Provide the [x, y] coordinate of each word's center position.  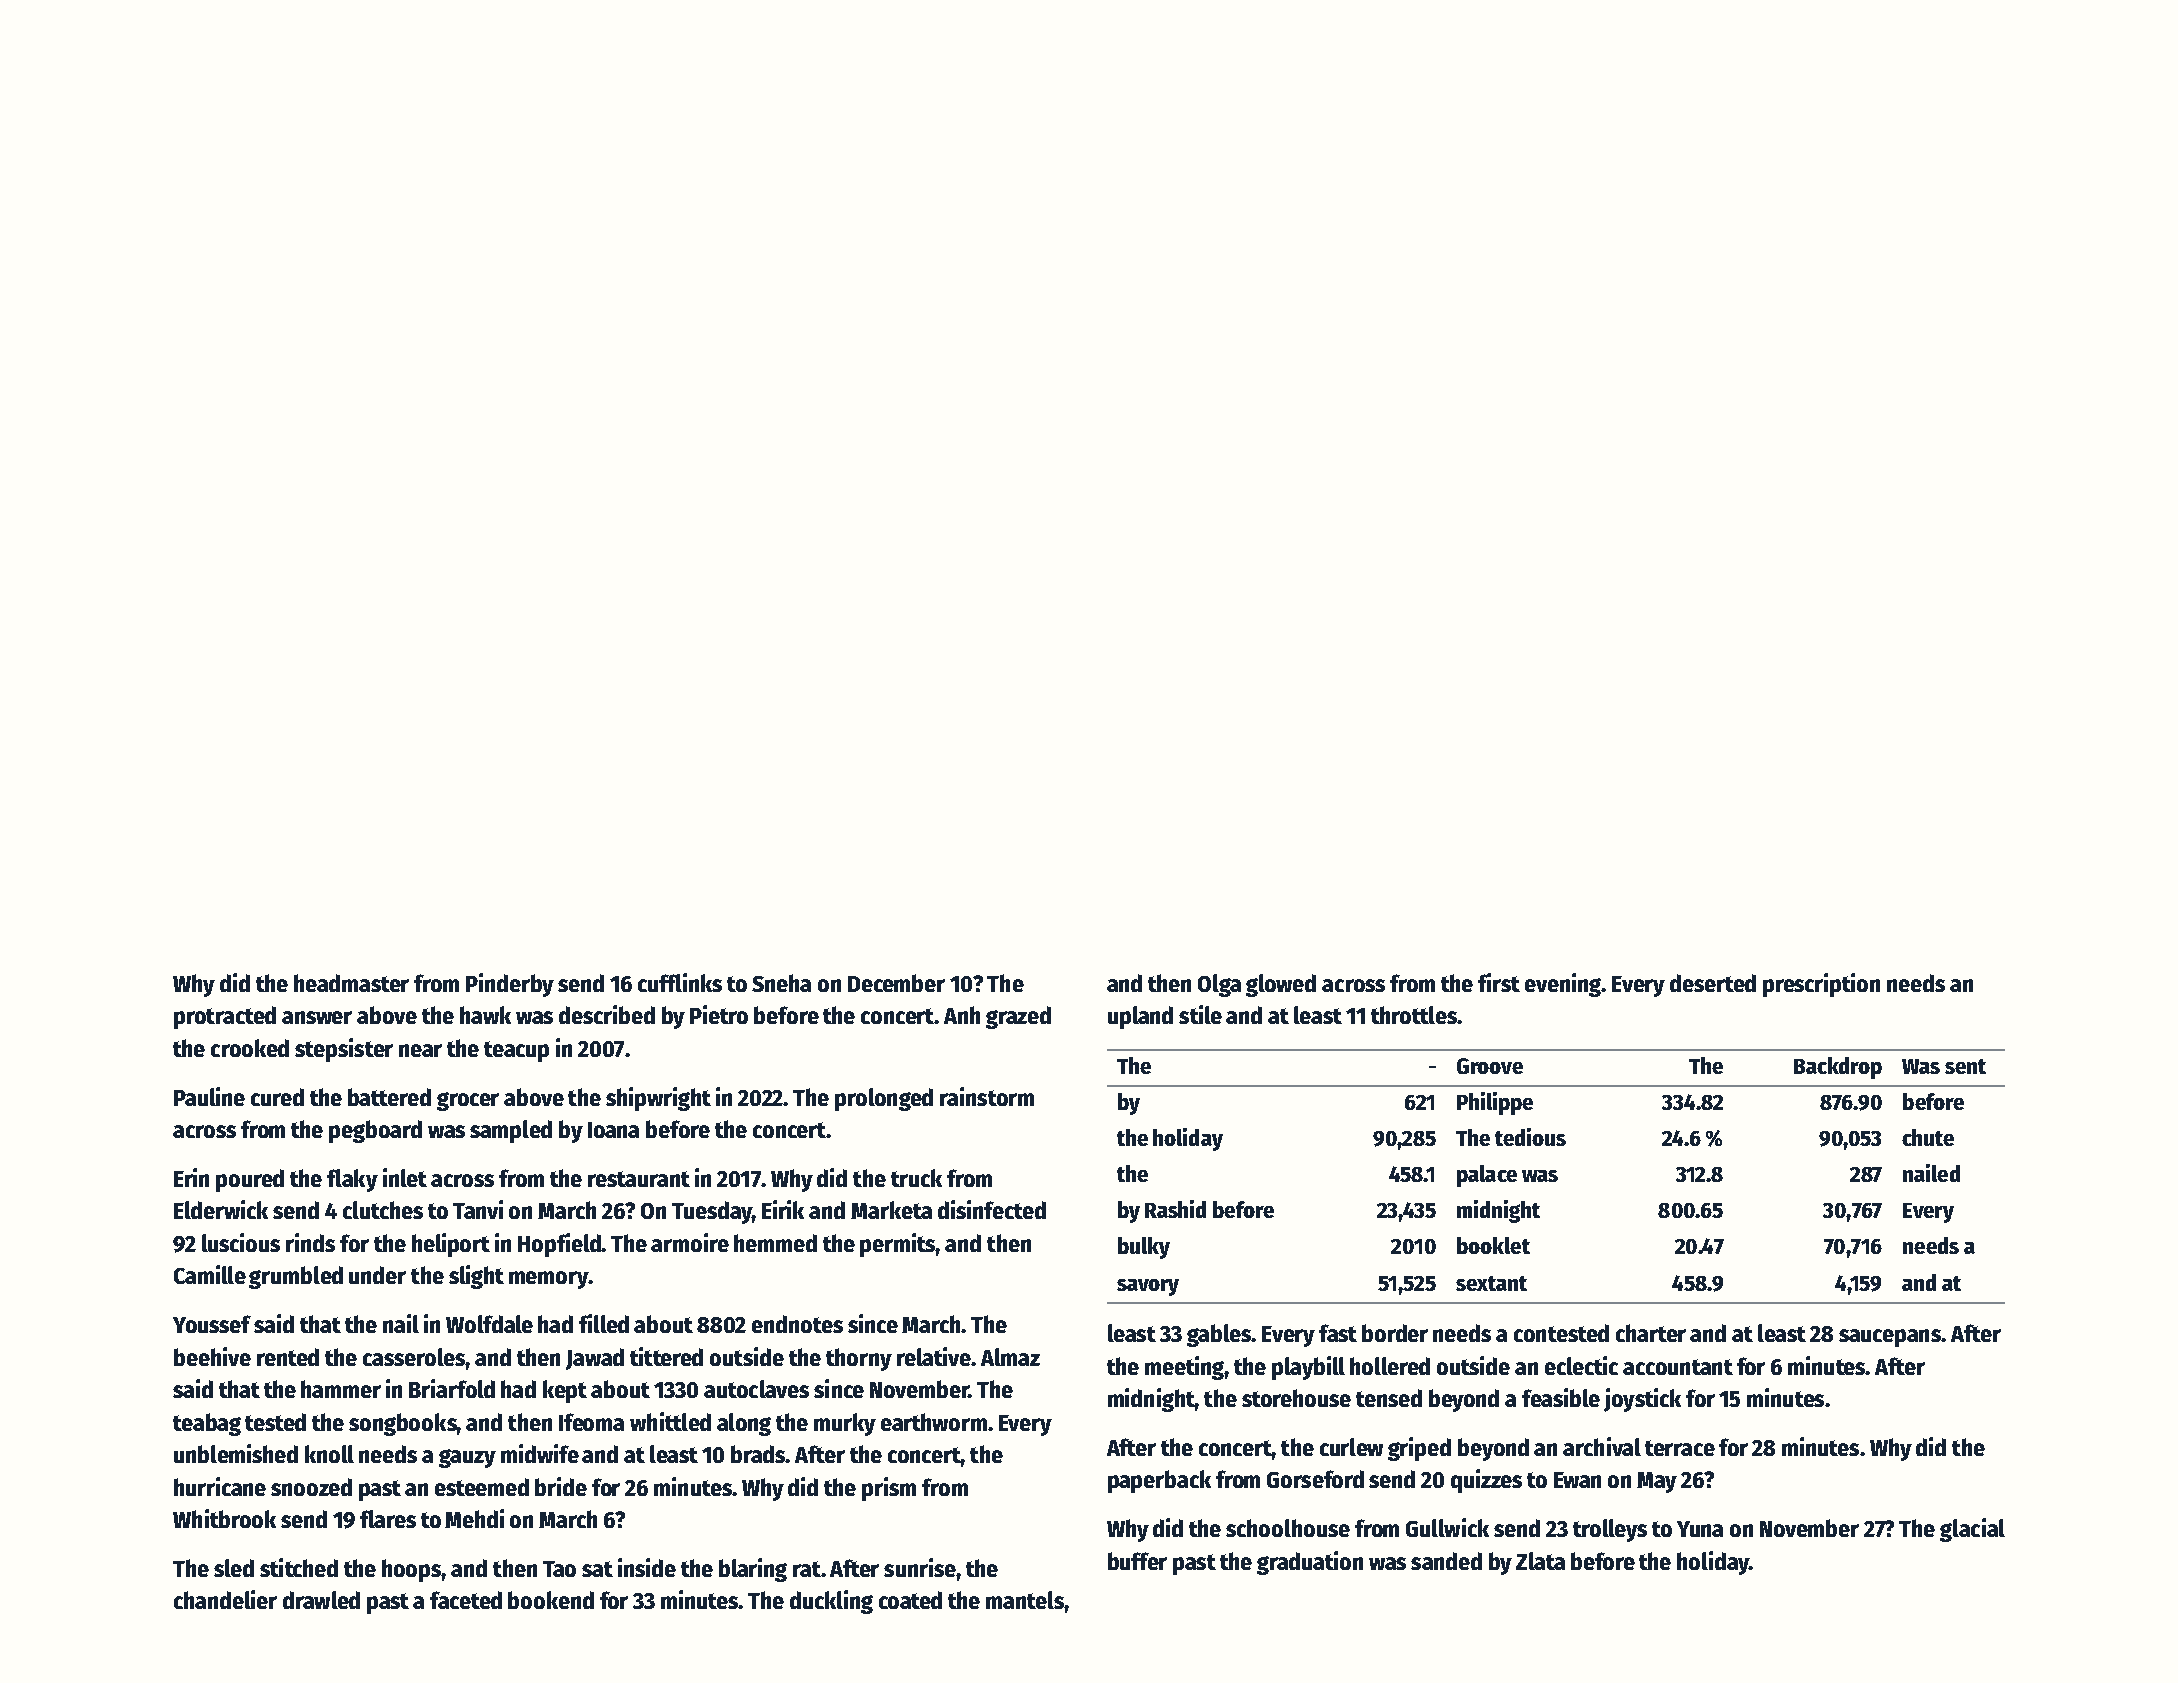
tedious [1530, 1137]
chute [1928, 1137]
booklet [1493, 1245]
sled [234, 1568]
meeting [1184, 1368]
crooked [250, 1048]
